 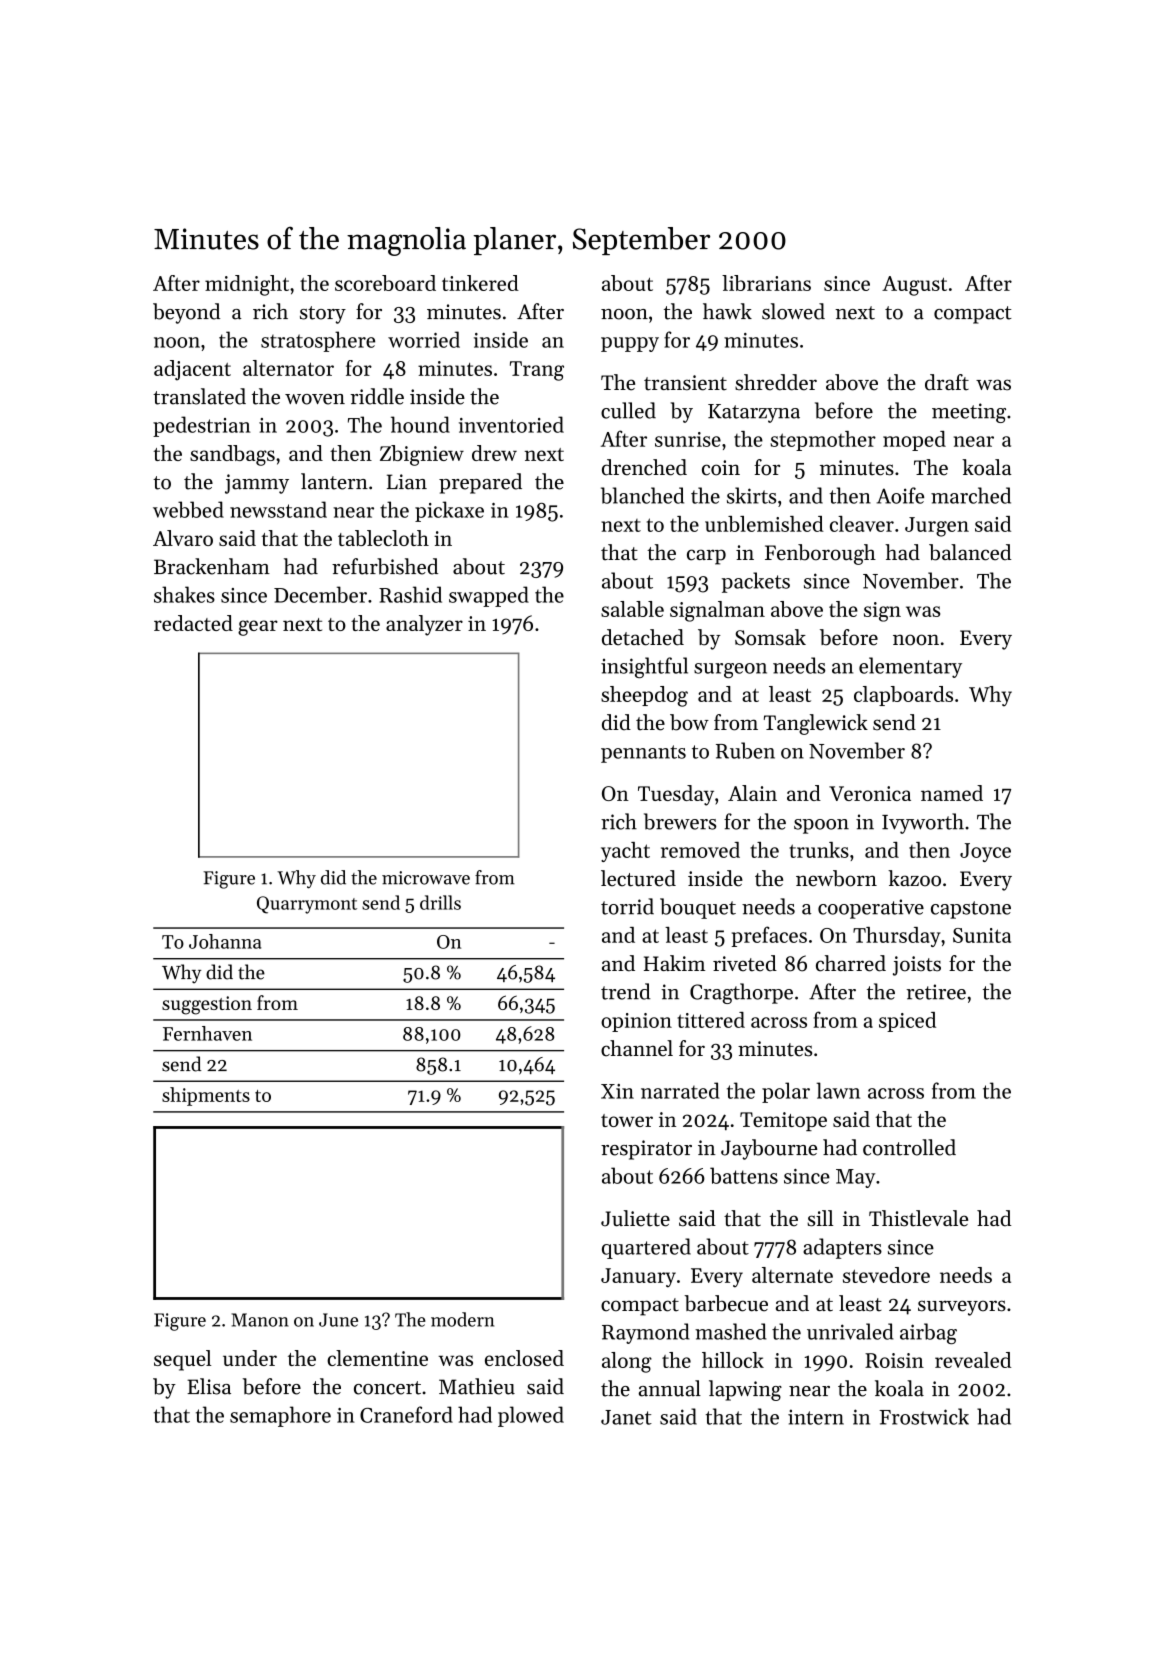 What do you see at coordinates (937, 527) in the page?
I see `Jurgen` at bounding box center [937, 527].
